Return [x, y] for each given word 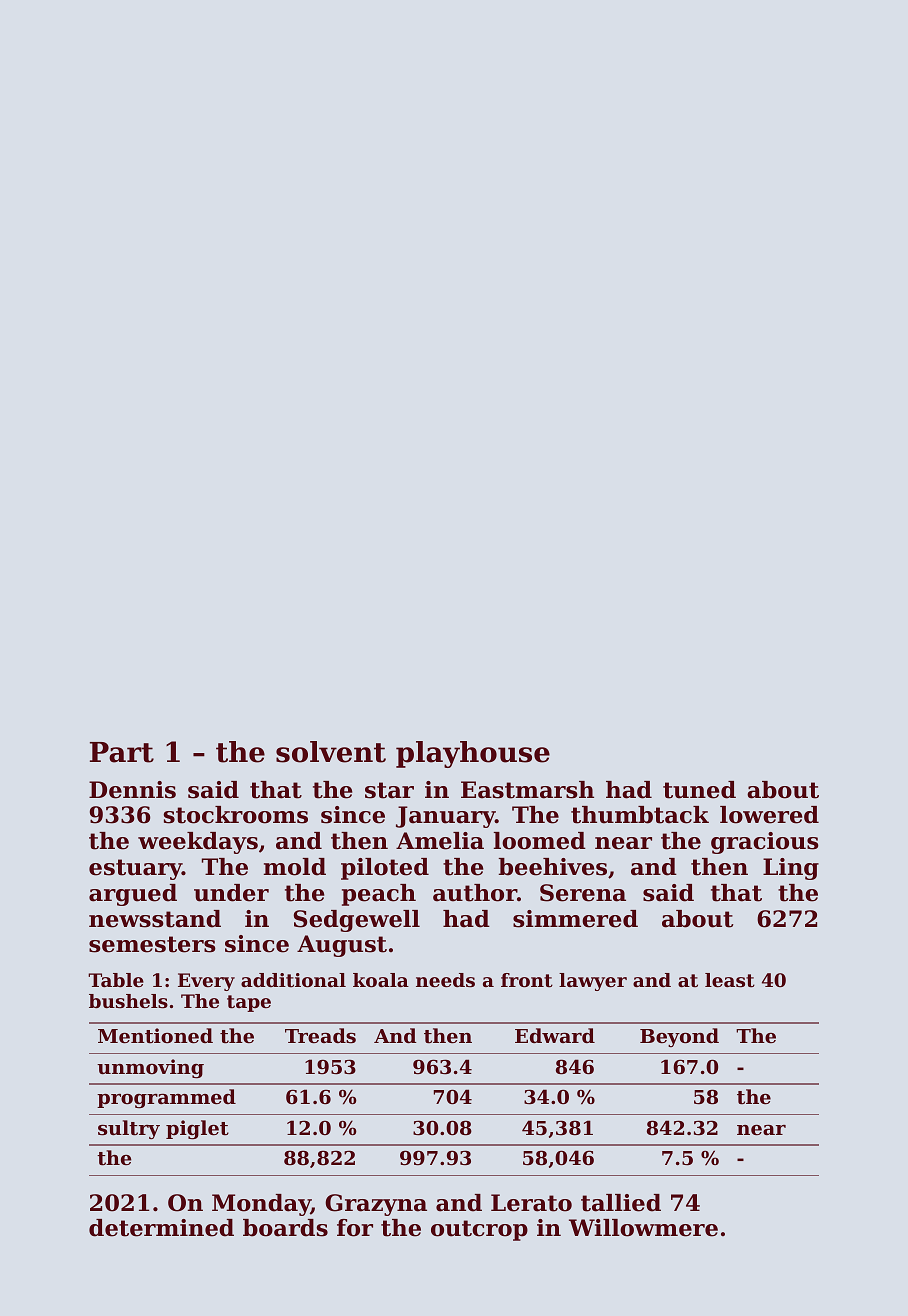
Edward [555, 1035]
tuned [699, 790]
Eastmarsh [527, 790]
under [231, 893]
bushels [128, 1001]
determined [161, 1228]
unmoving [150, 1069]
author [475, 893]
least [730, 980]
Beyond [679, 1037]
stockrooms [235, 815]
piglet [197, 1130]
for [355, 1228]
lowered [769, 815]
